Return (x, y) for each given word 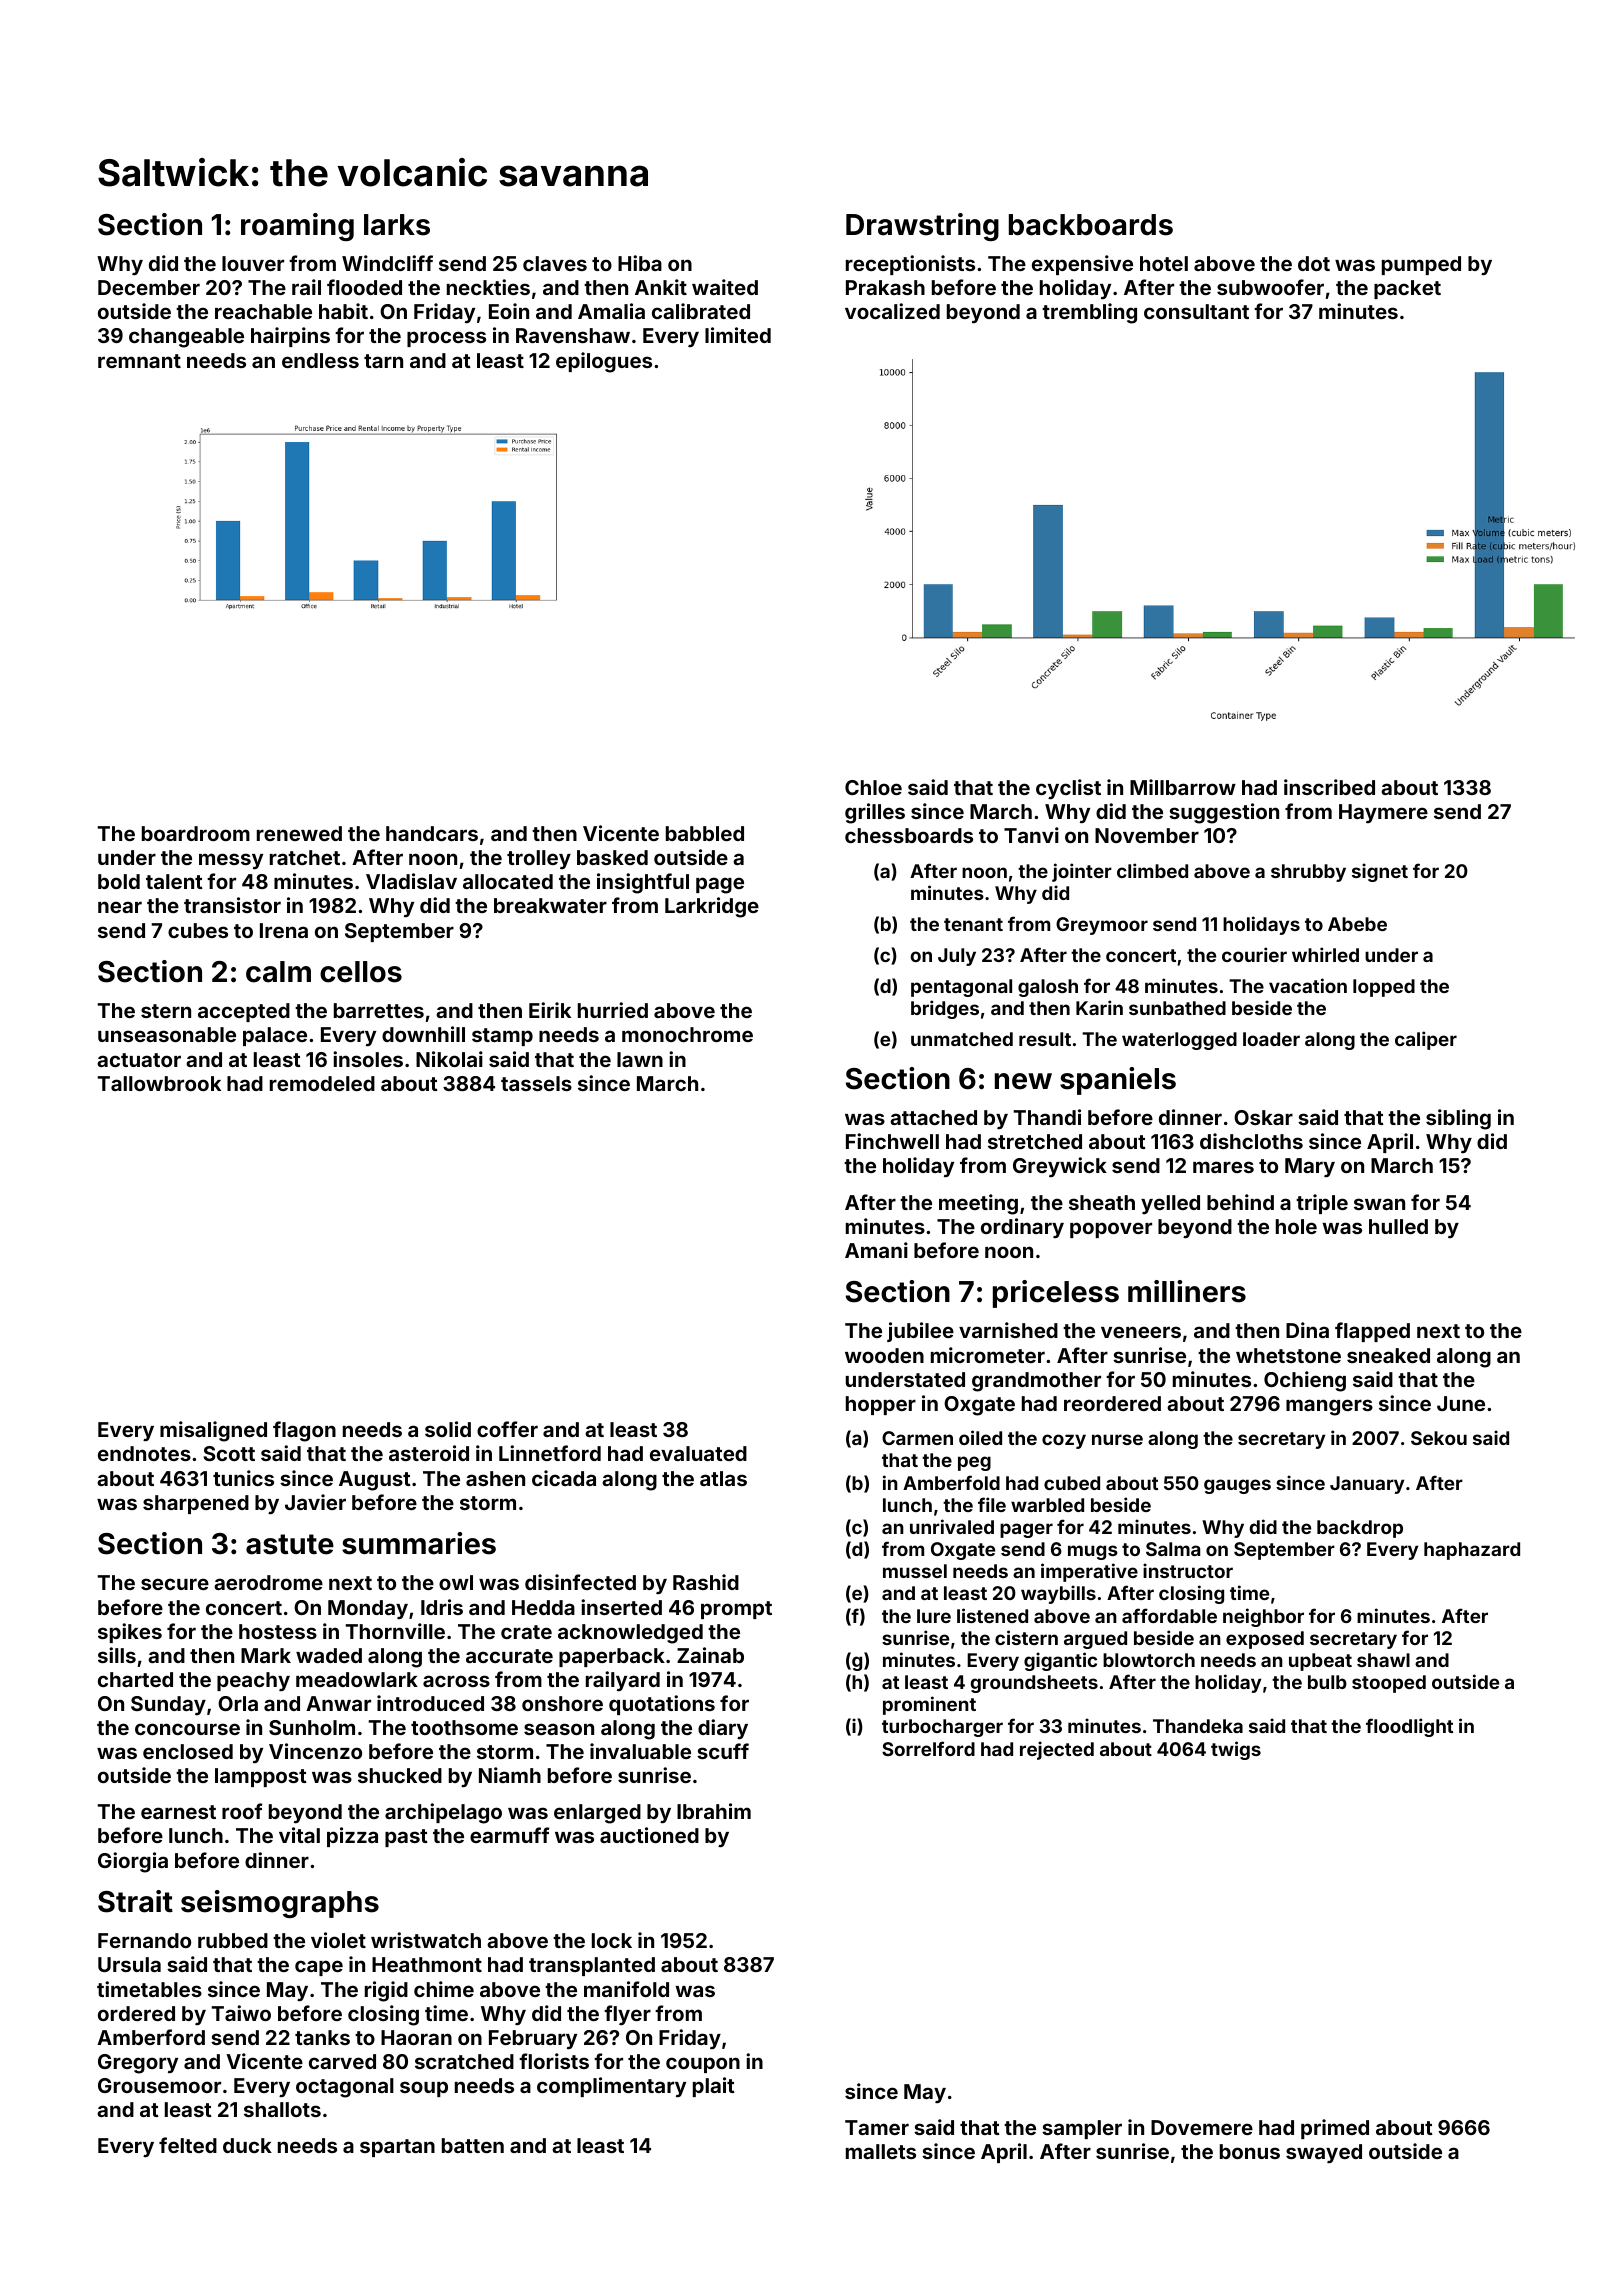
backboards (1091, 225)
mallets (881, 2151)
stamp (502, 1037)
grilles (875, 813)
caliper (1426, 1040)
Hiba (640, 263)
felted (188, 2145)
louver (253, 263)
